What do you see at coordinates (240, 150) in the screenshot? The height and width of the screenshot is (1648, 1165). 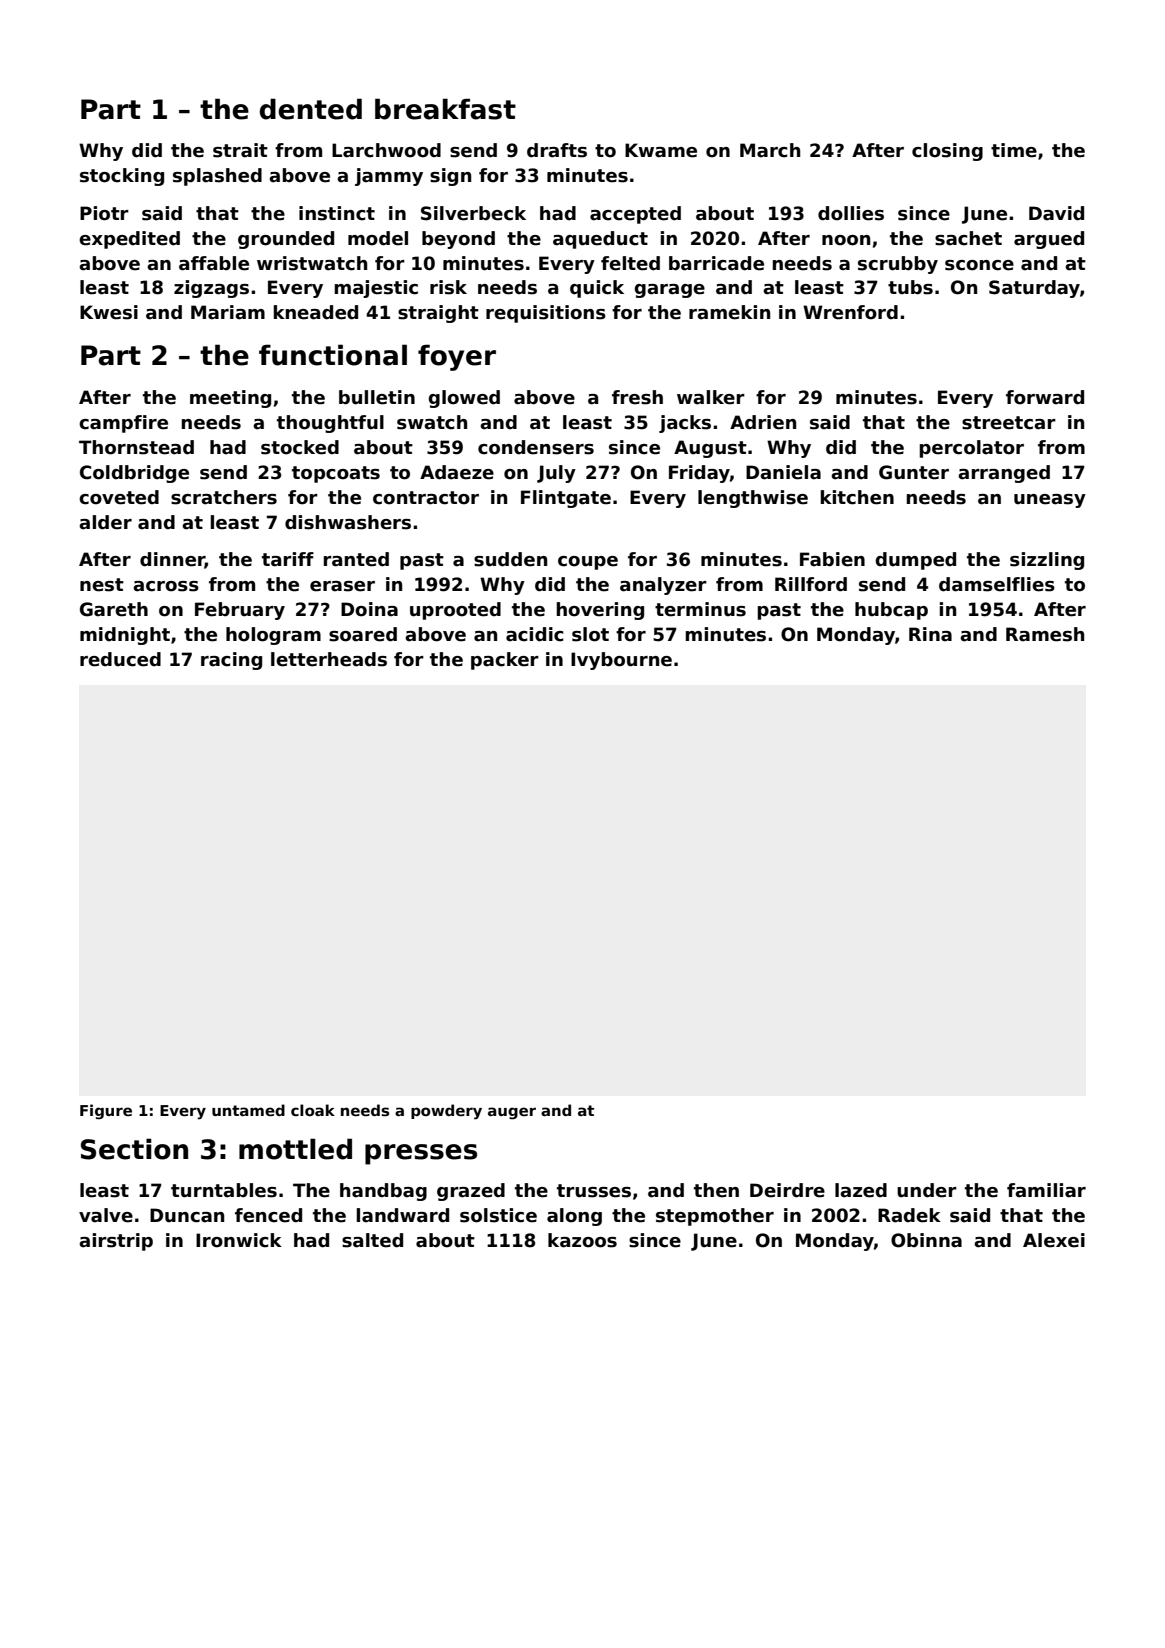 I see `strait` at bounding box center [240, 150].
